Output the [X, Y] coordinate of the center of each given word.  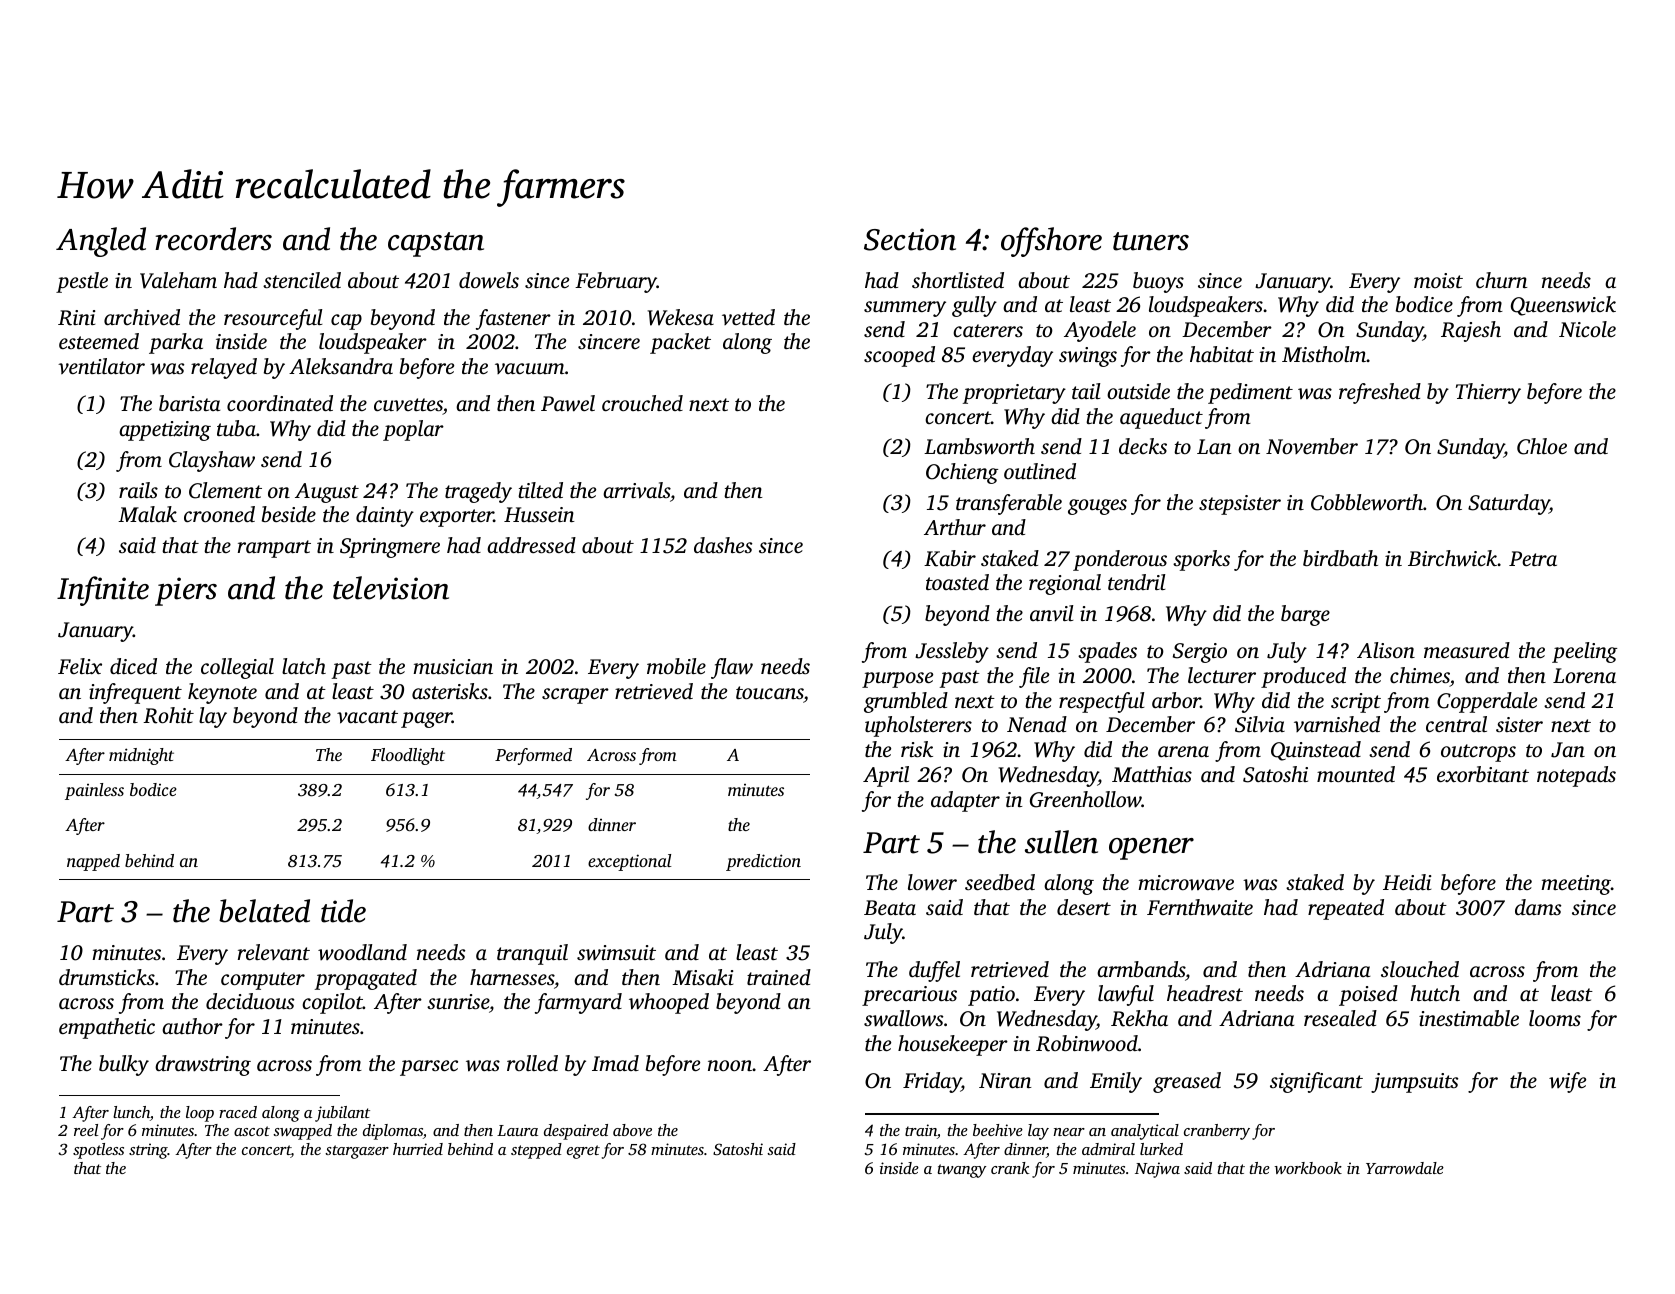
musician [453, 666]
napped [93, 862]
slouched [1420, 969]
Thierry [1488, 393]
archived [142, 317]
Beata [890, 907]
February [616, 282]
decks [1143, 446]
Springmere [390, 548]
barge [1305, 615]
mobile [676, 666]
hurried [418, 1149]
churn [1502, 280]
